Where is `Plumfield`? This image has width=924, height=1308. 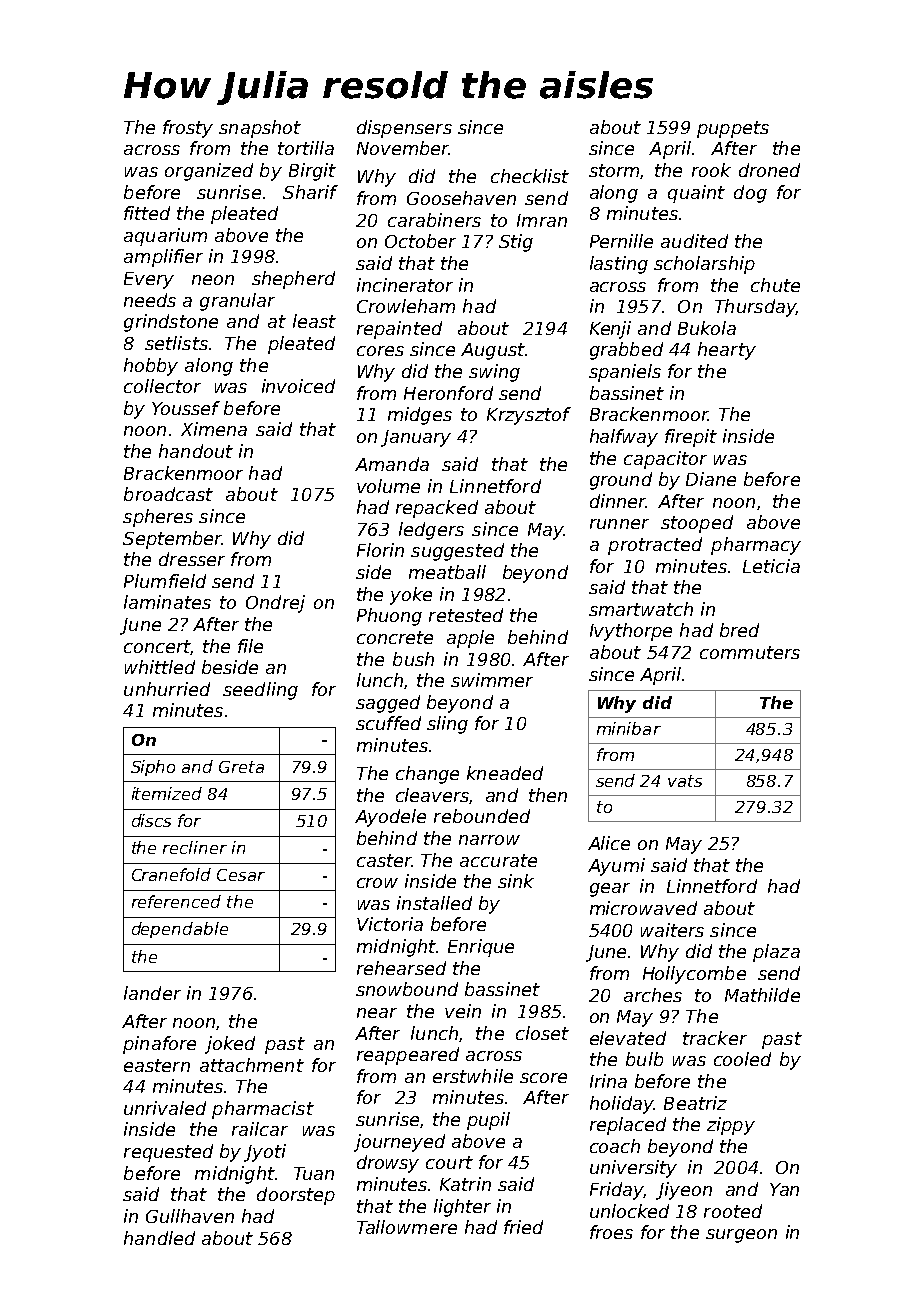
Plumfield is located at coordinates (165, 581).
